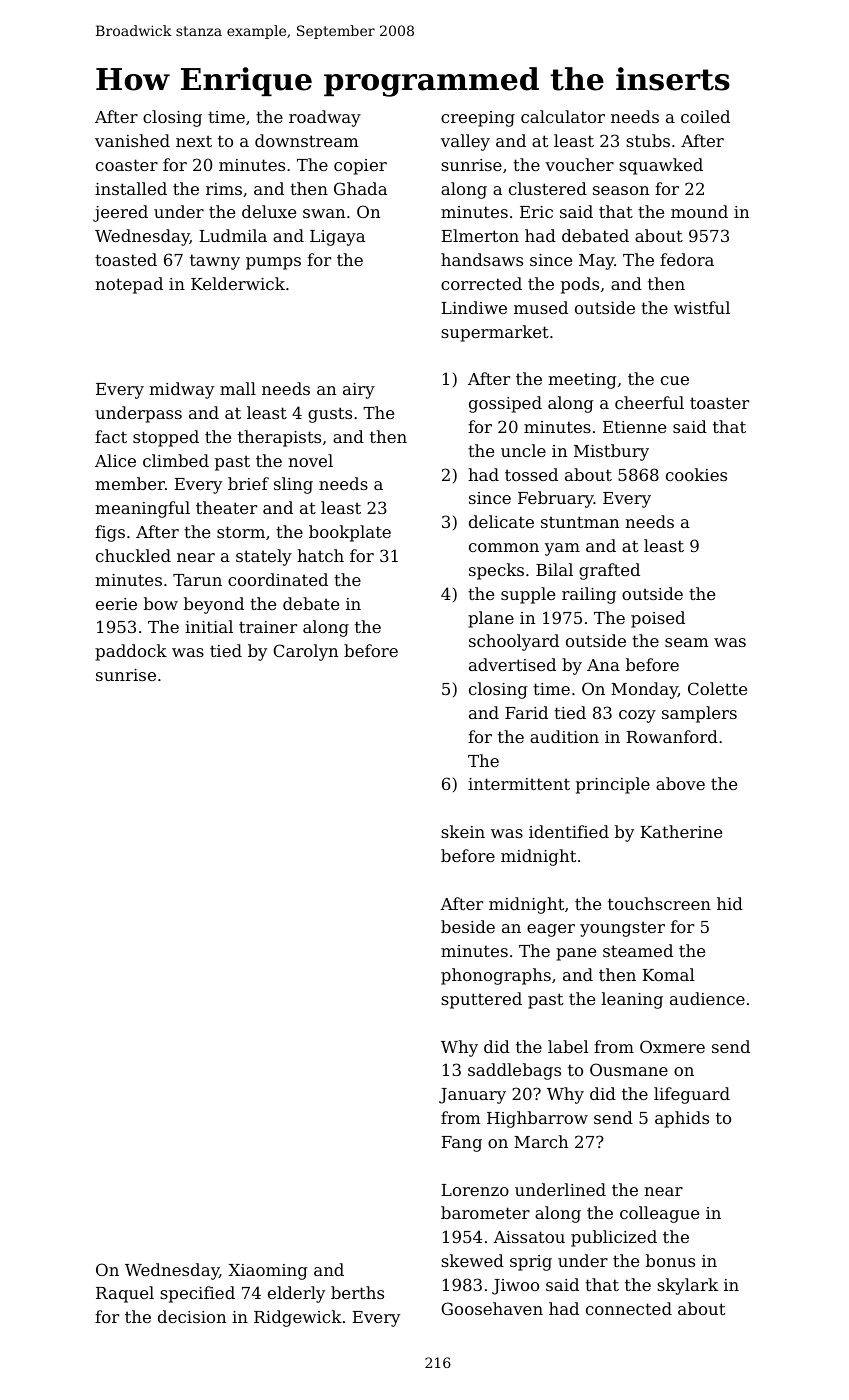  Describe the element at coordinates (659, 903) in the page. I see `touchscreen` at that location.
